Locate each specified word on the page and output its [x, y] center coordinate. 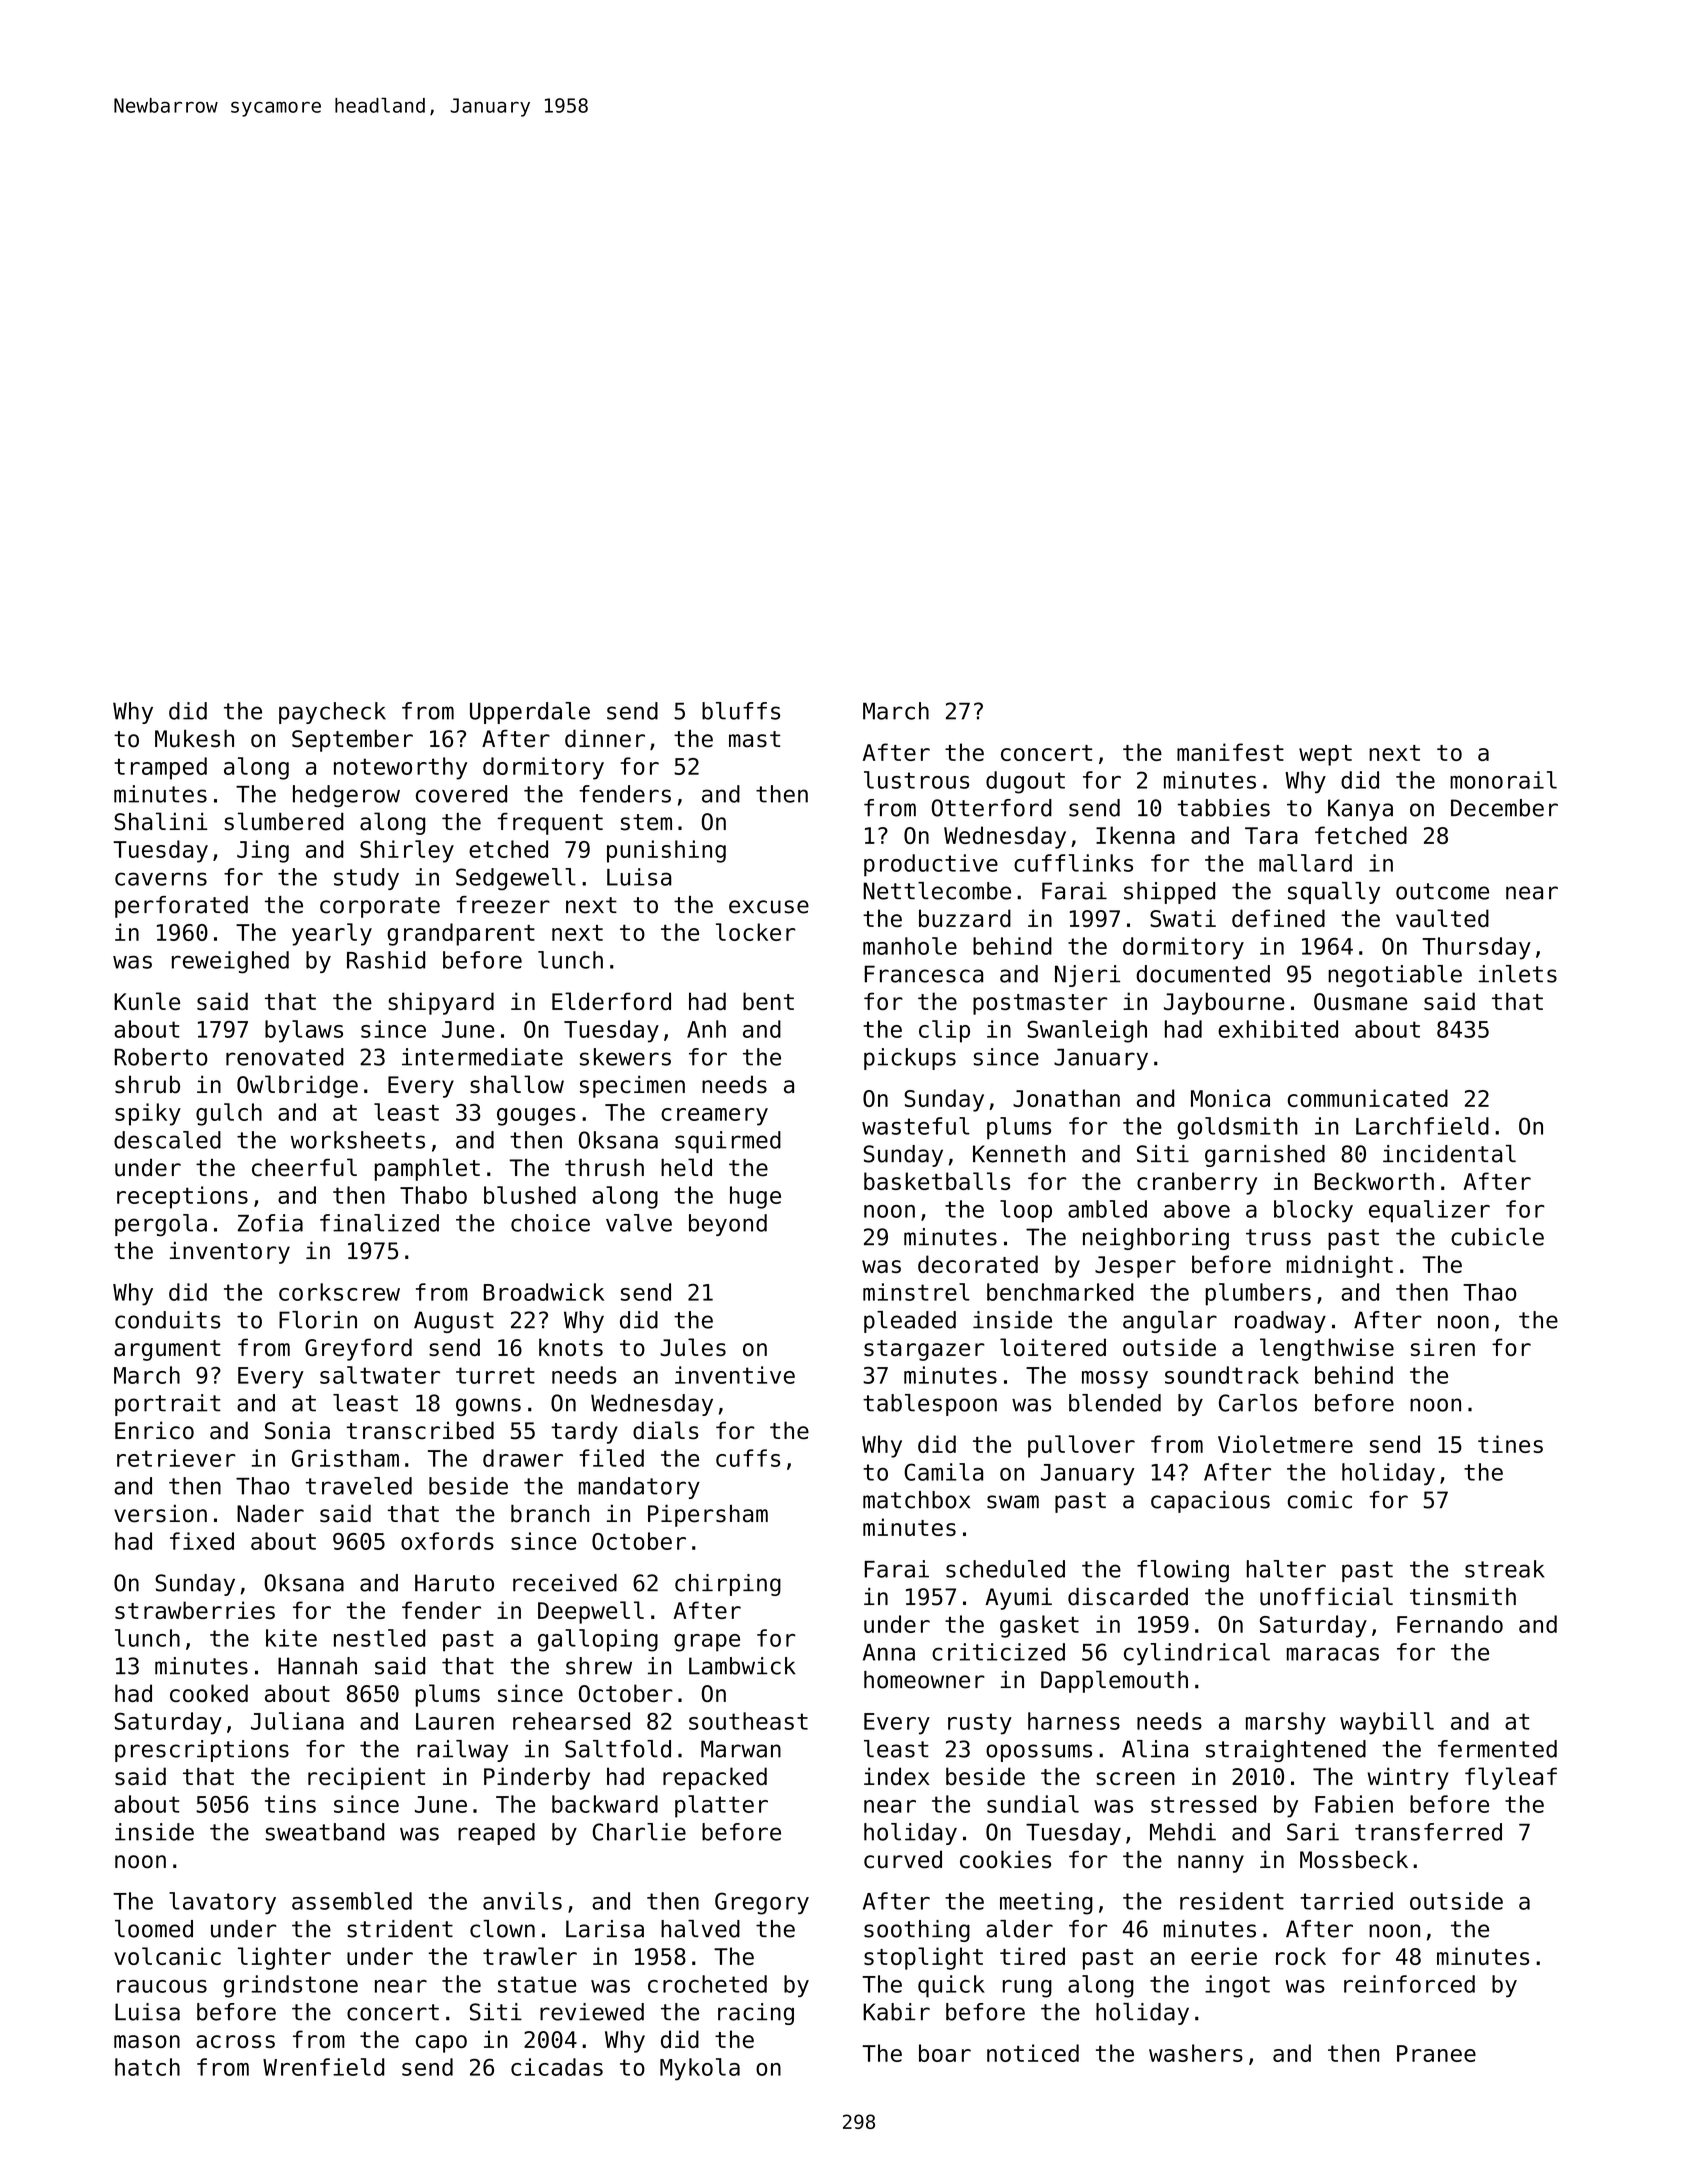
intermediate [482, 1057]
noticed [1033, 2053]
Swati [1183, 918]
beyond [728, 1225]
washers [1196, 2053]
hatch [147, 2067]
